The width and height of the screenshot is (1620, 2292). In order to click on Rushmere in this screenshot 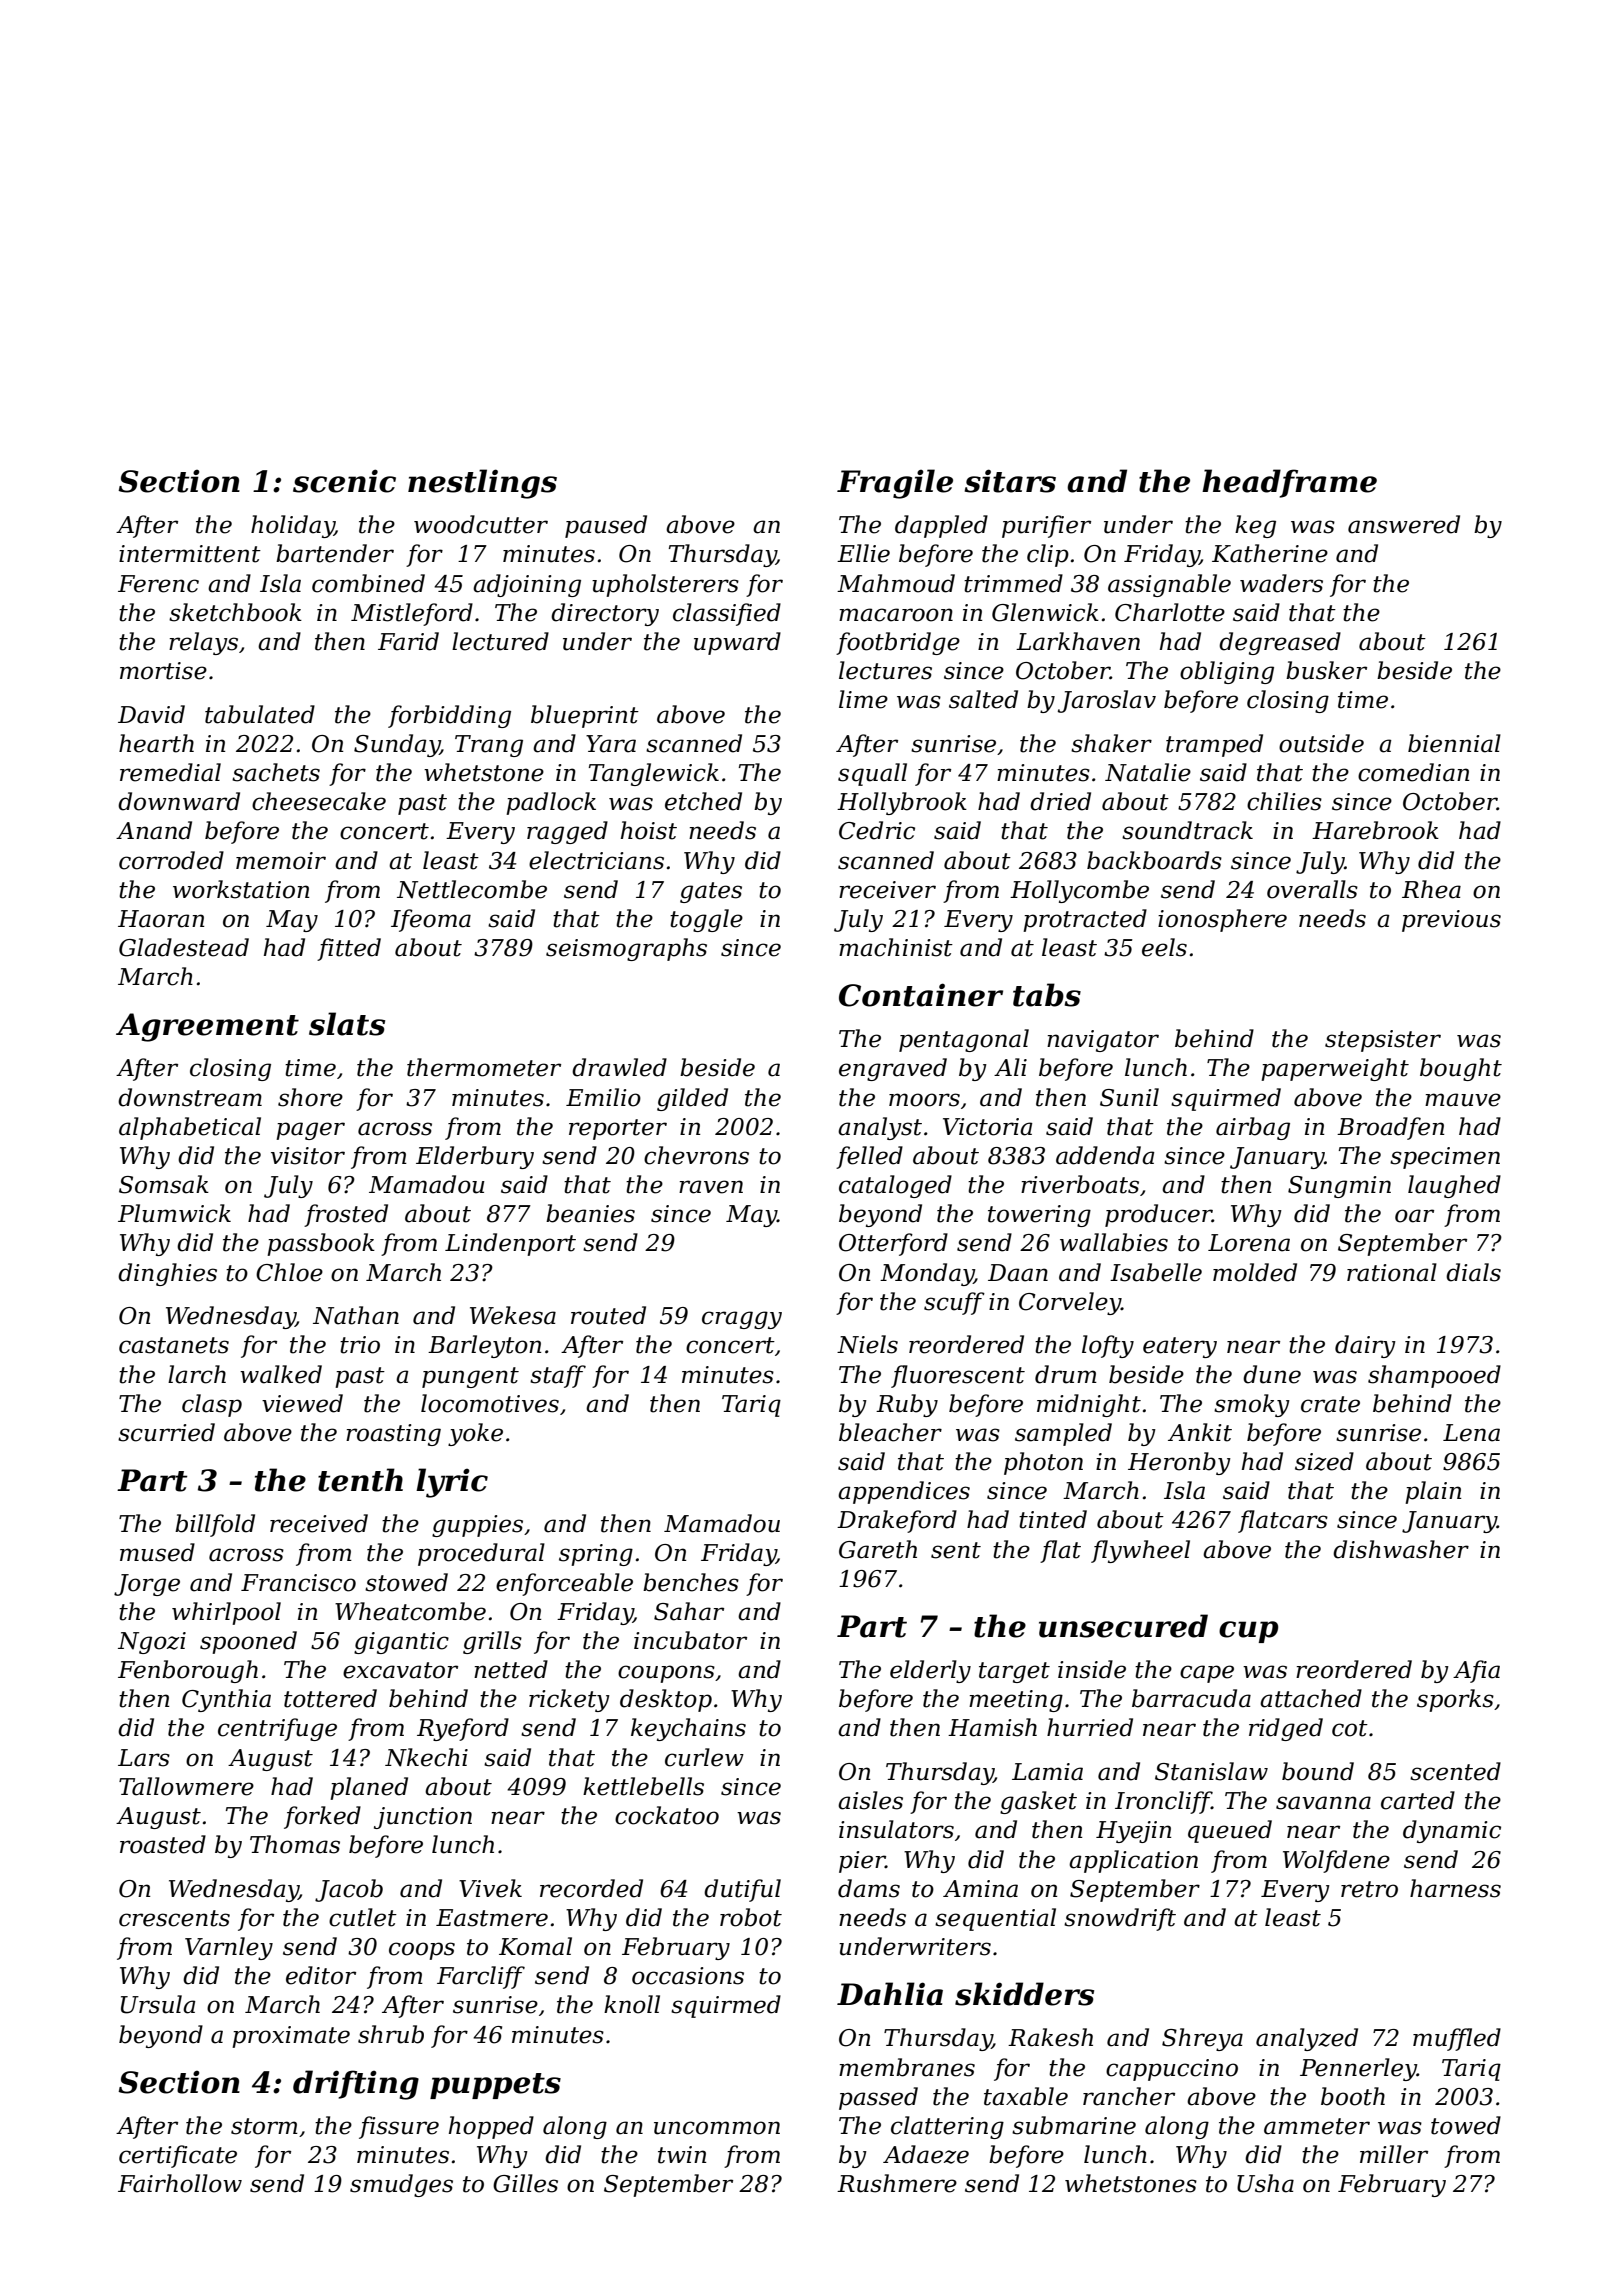, I will do `click(897, 2183)`.
